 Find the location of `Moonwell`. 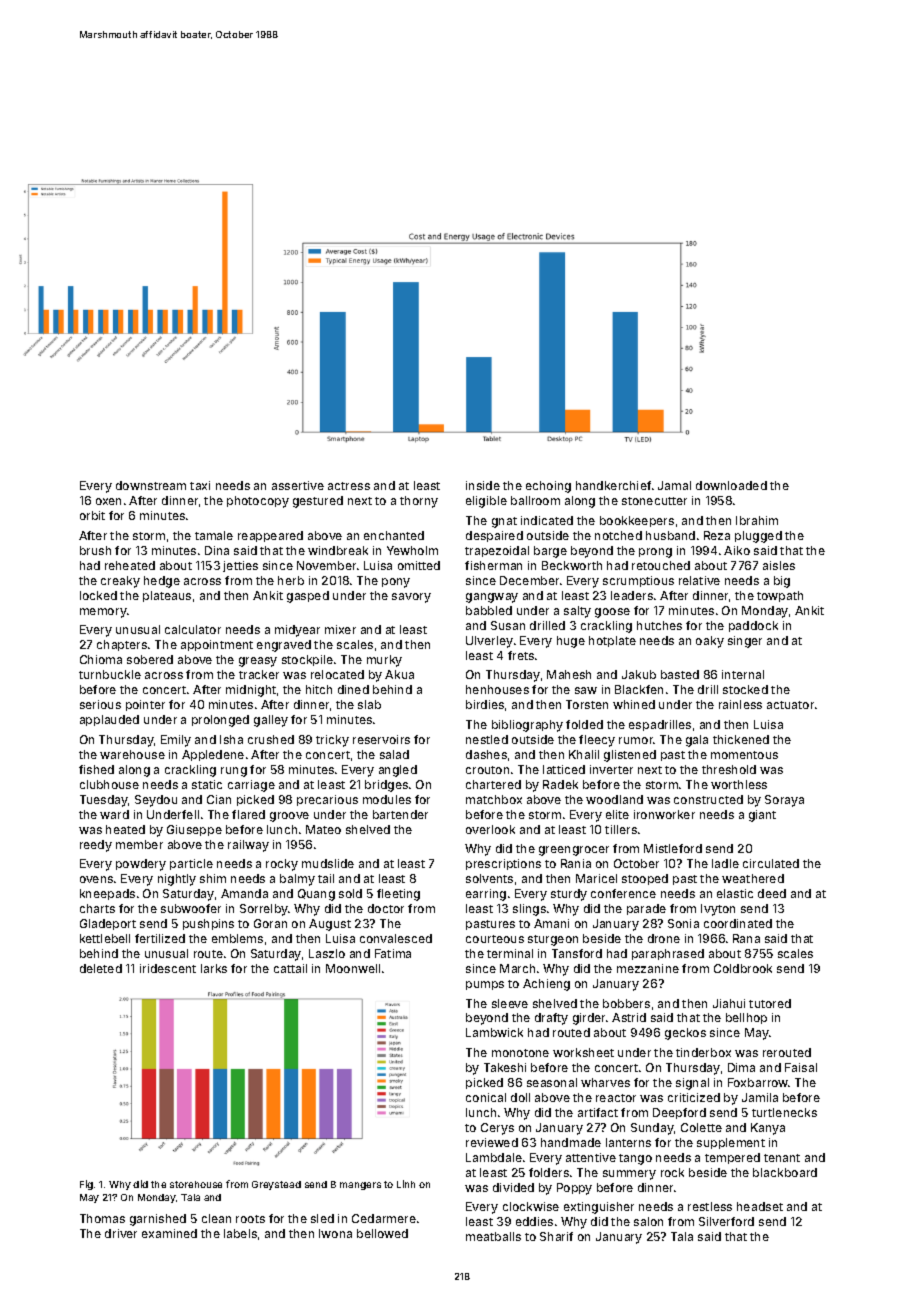

Moonwell is located at coordinates (353, 968).
